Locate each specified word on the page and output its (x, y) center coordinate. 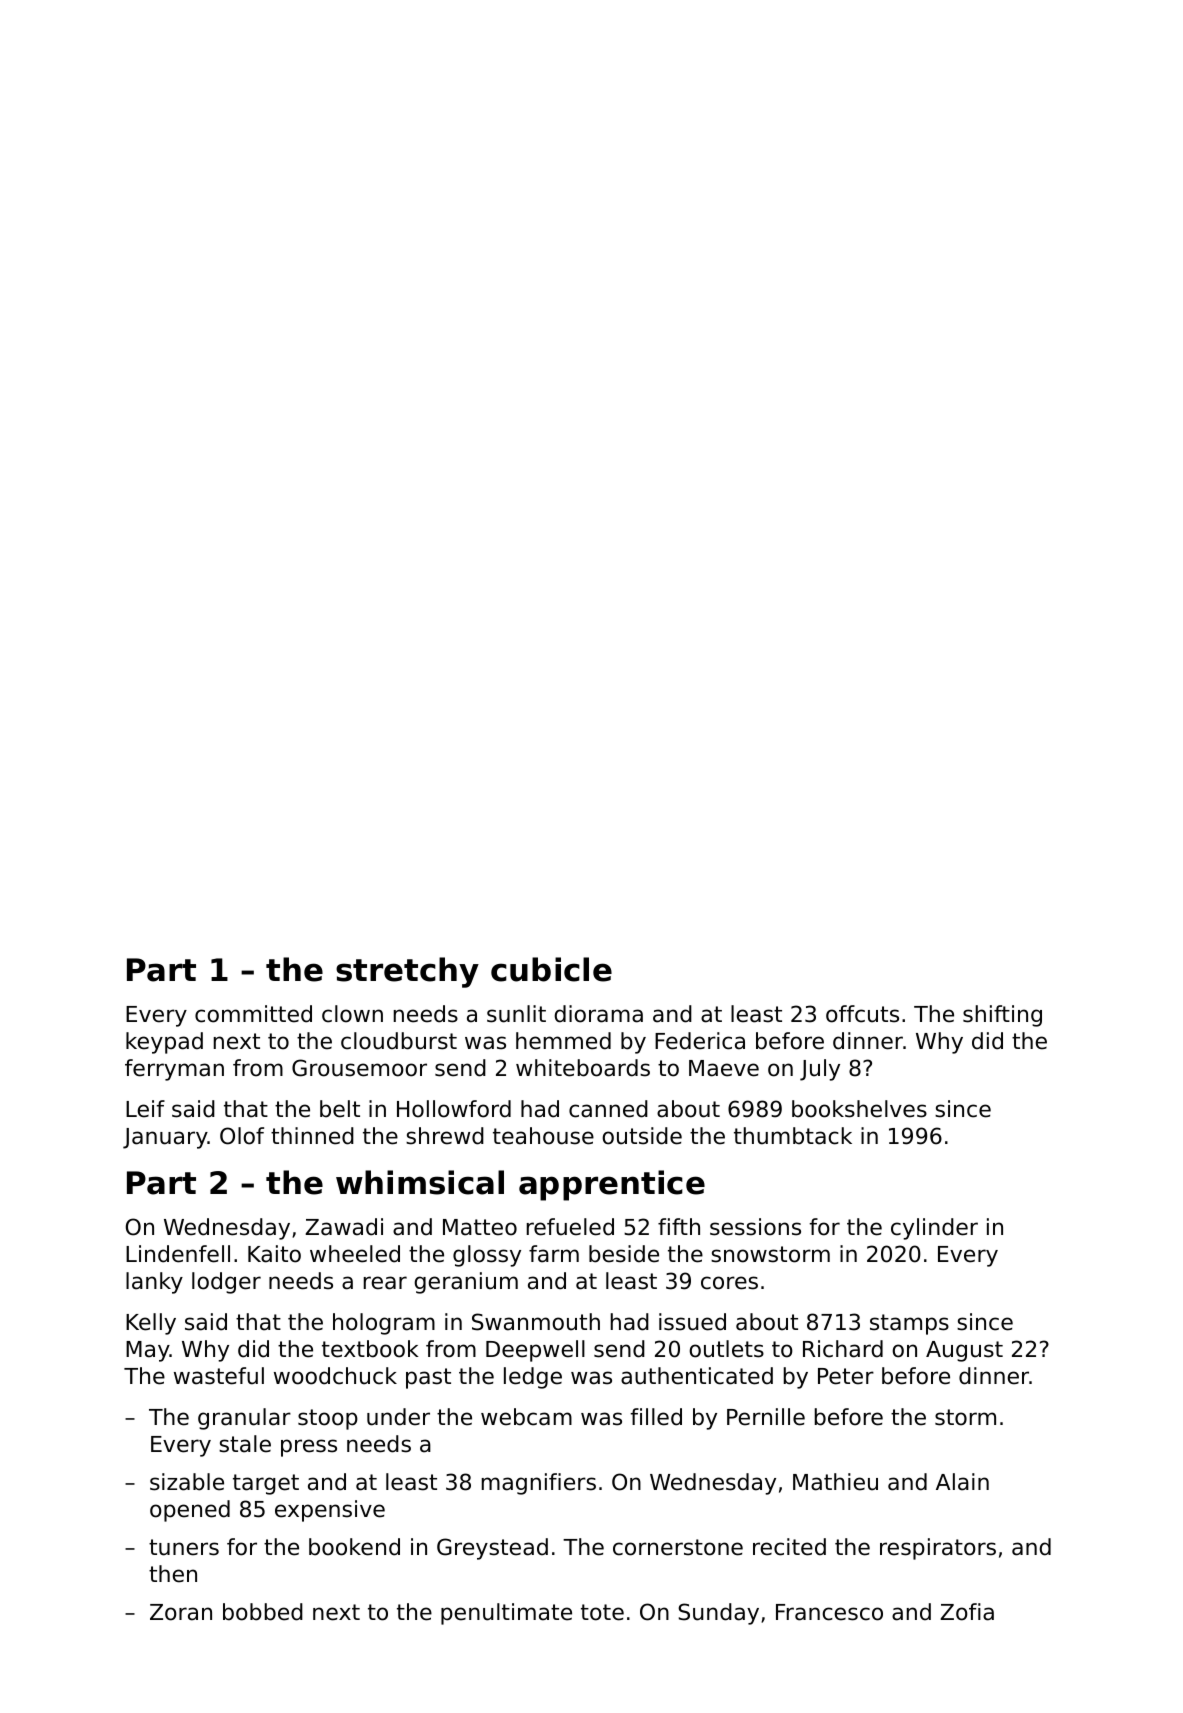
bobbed (263, 1612)
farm (554, 1254)
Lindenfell (178, 1254)
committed (253, 1014)
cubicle (551, 969)
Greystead (492, 1549)
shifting (1002, 1016)
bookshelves (859, 1109)
